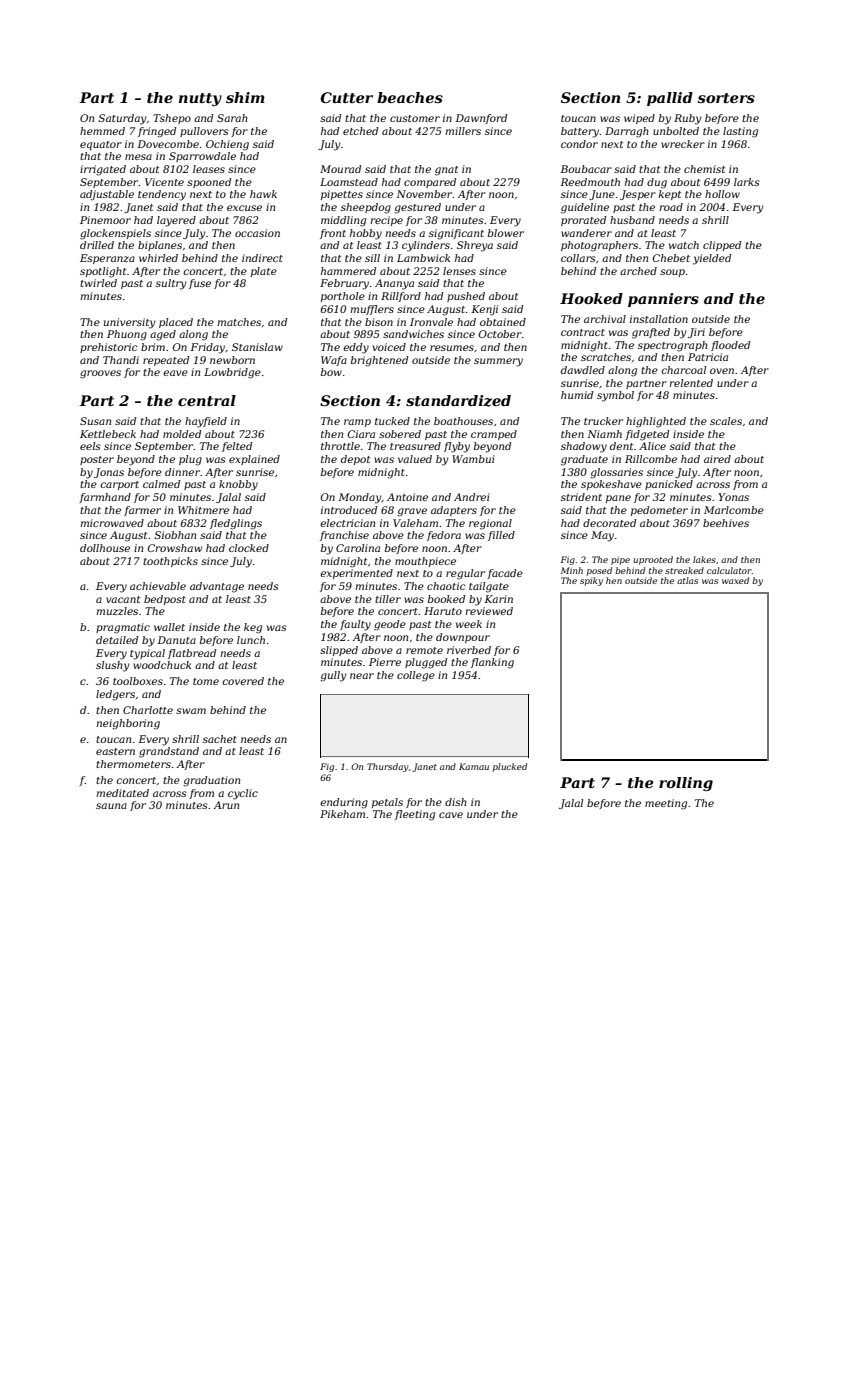 The image size is (849, 1400). I want to click on Arun, so click(226, 805).
